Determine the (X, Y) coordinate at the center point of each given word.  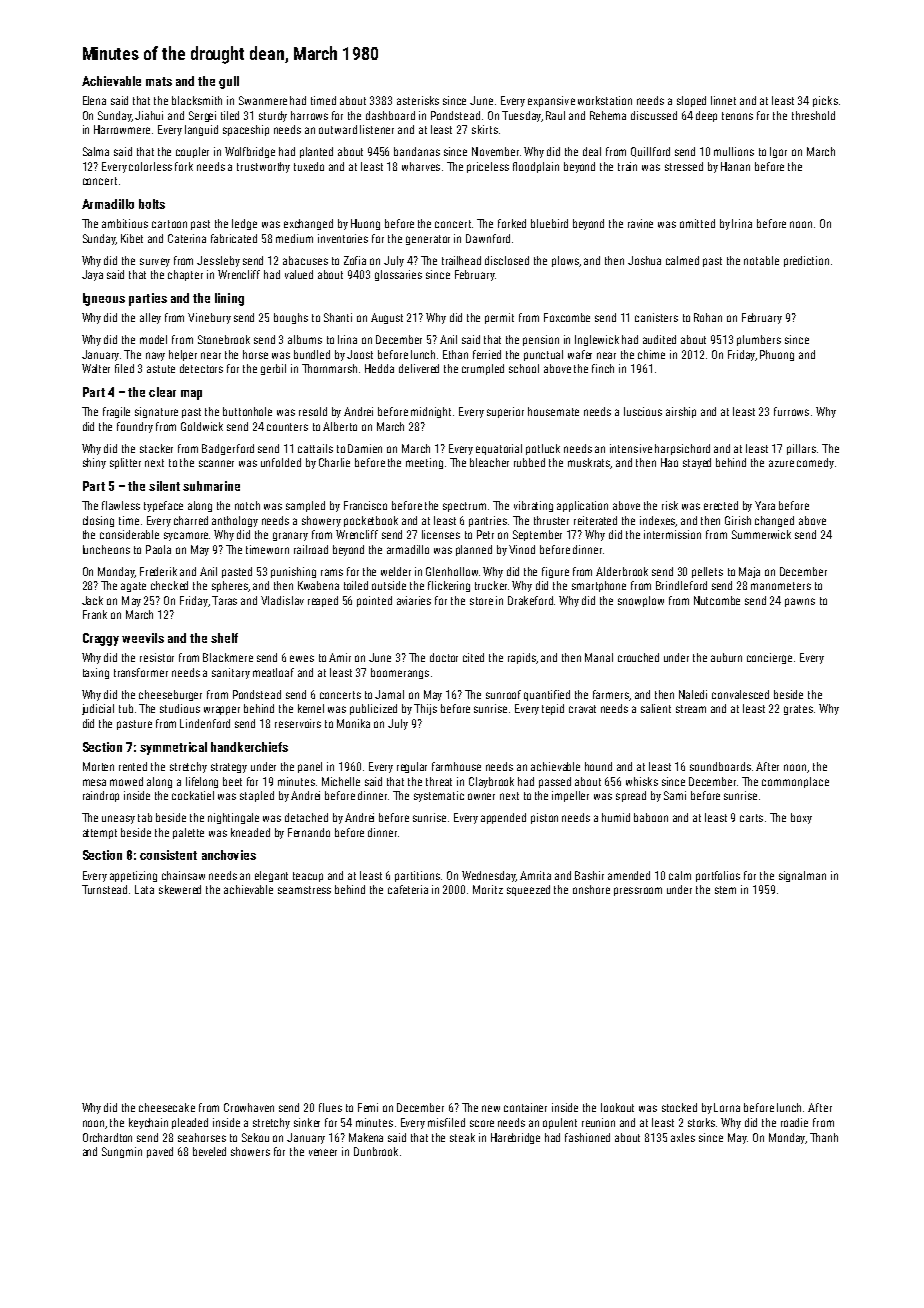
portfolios (718, 876)
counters (287, 427)
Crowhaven (249, 1107)
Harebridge (515, 1138)
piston (544, 818)
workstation (605, 100)
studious (180, 708)
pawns (800, 602)
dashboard (390, 115)
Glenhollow (452, 571)
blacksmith (197, 100)
